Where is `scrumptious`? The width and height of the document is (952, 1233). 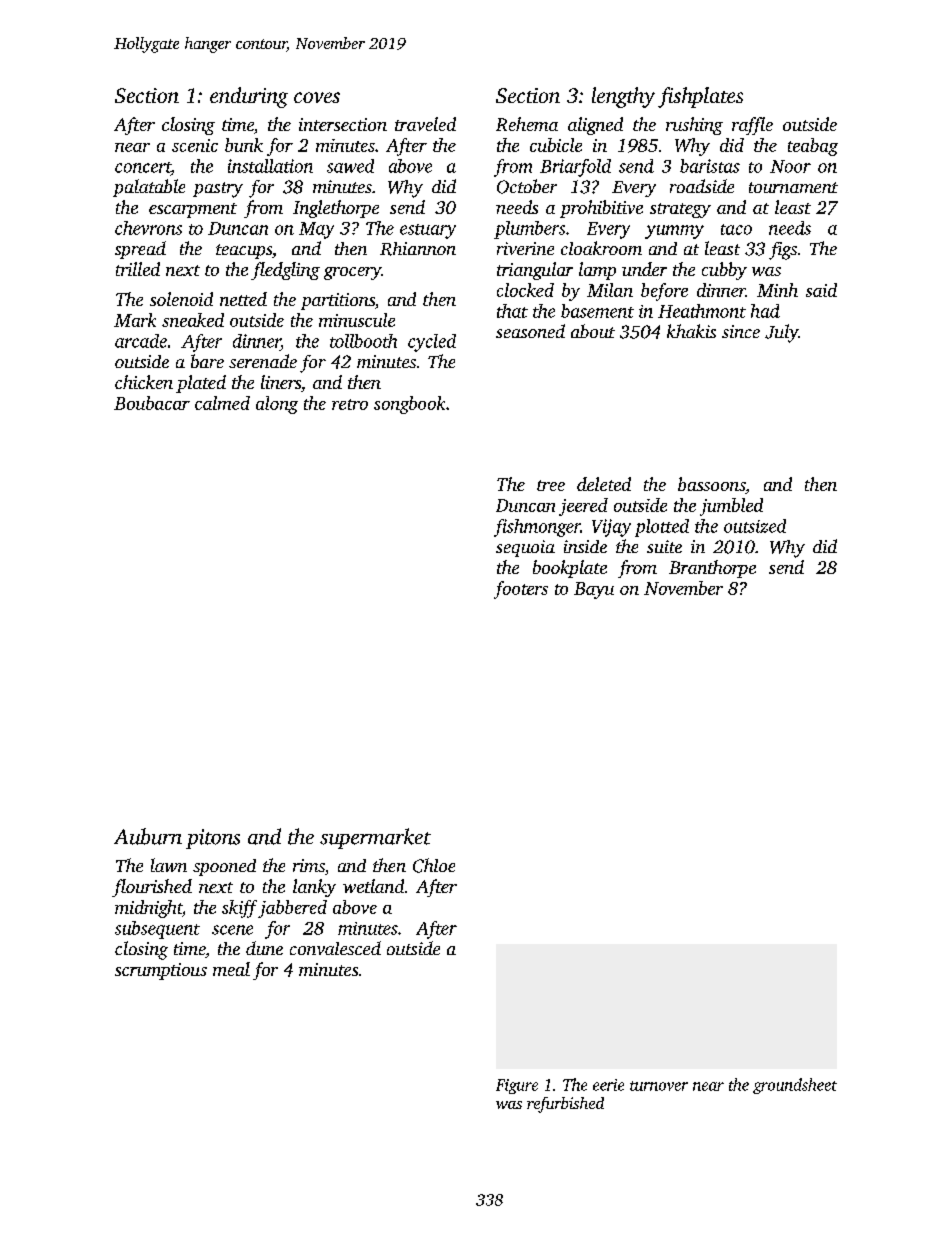
scrumptious is located at coordinates (161, 971).
